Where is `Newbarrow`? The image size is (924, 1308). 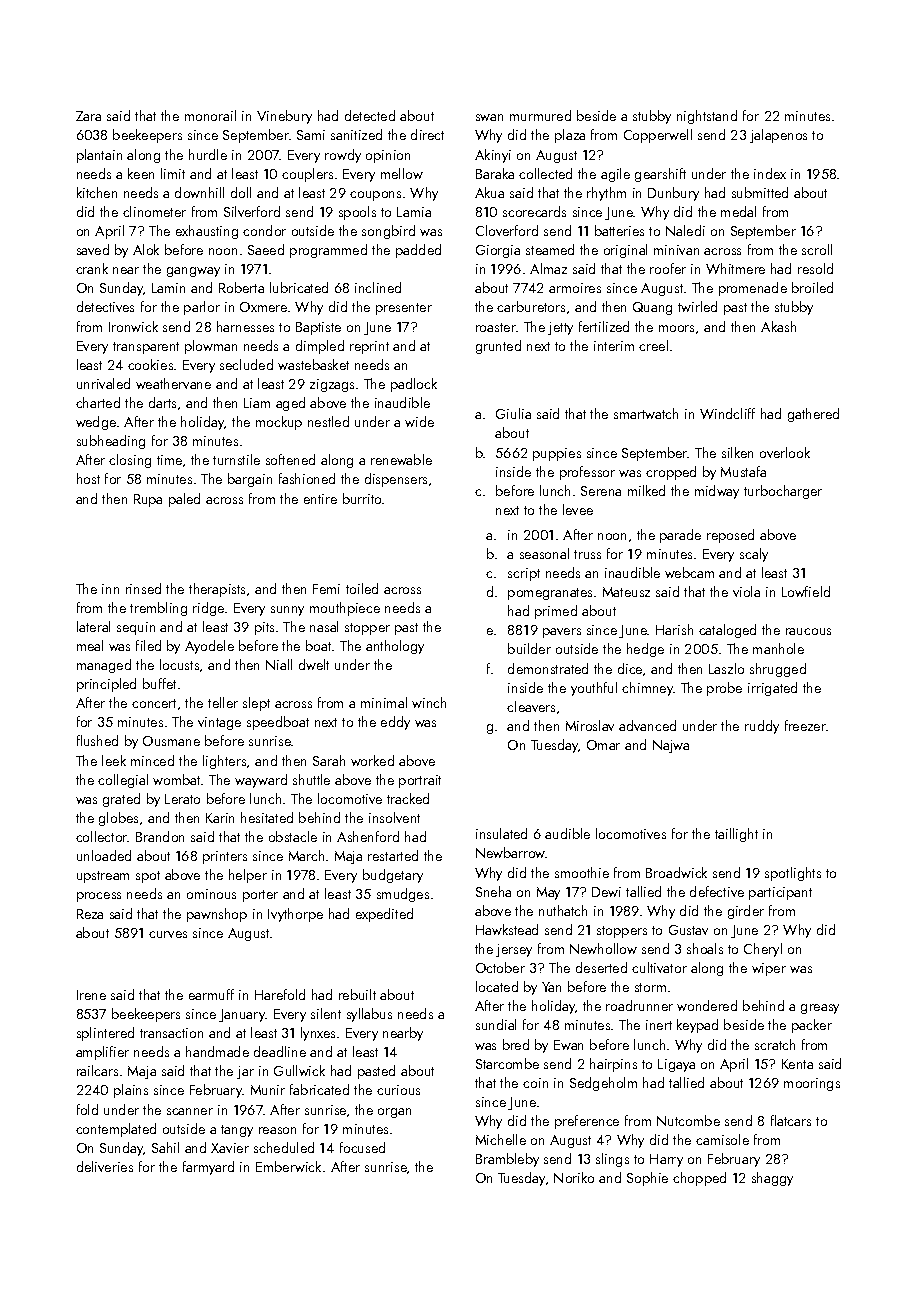
Newbarrow is located at coordinates (511, 852).
